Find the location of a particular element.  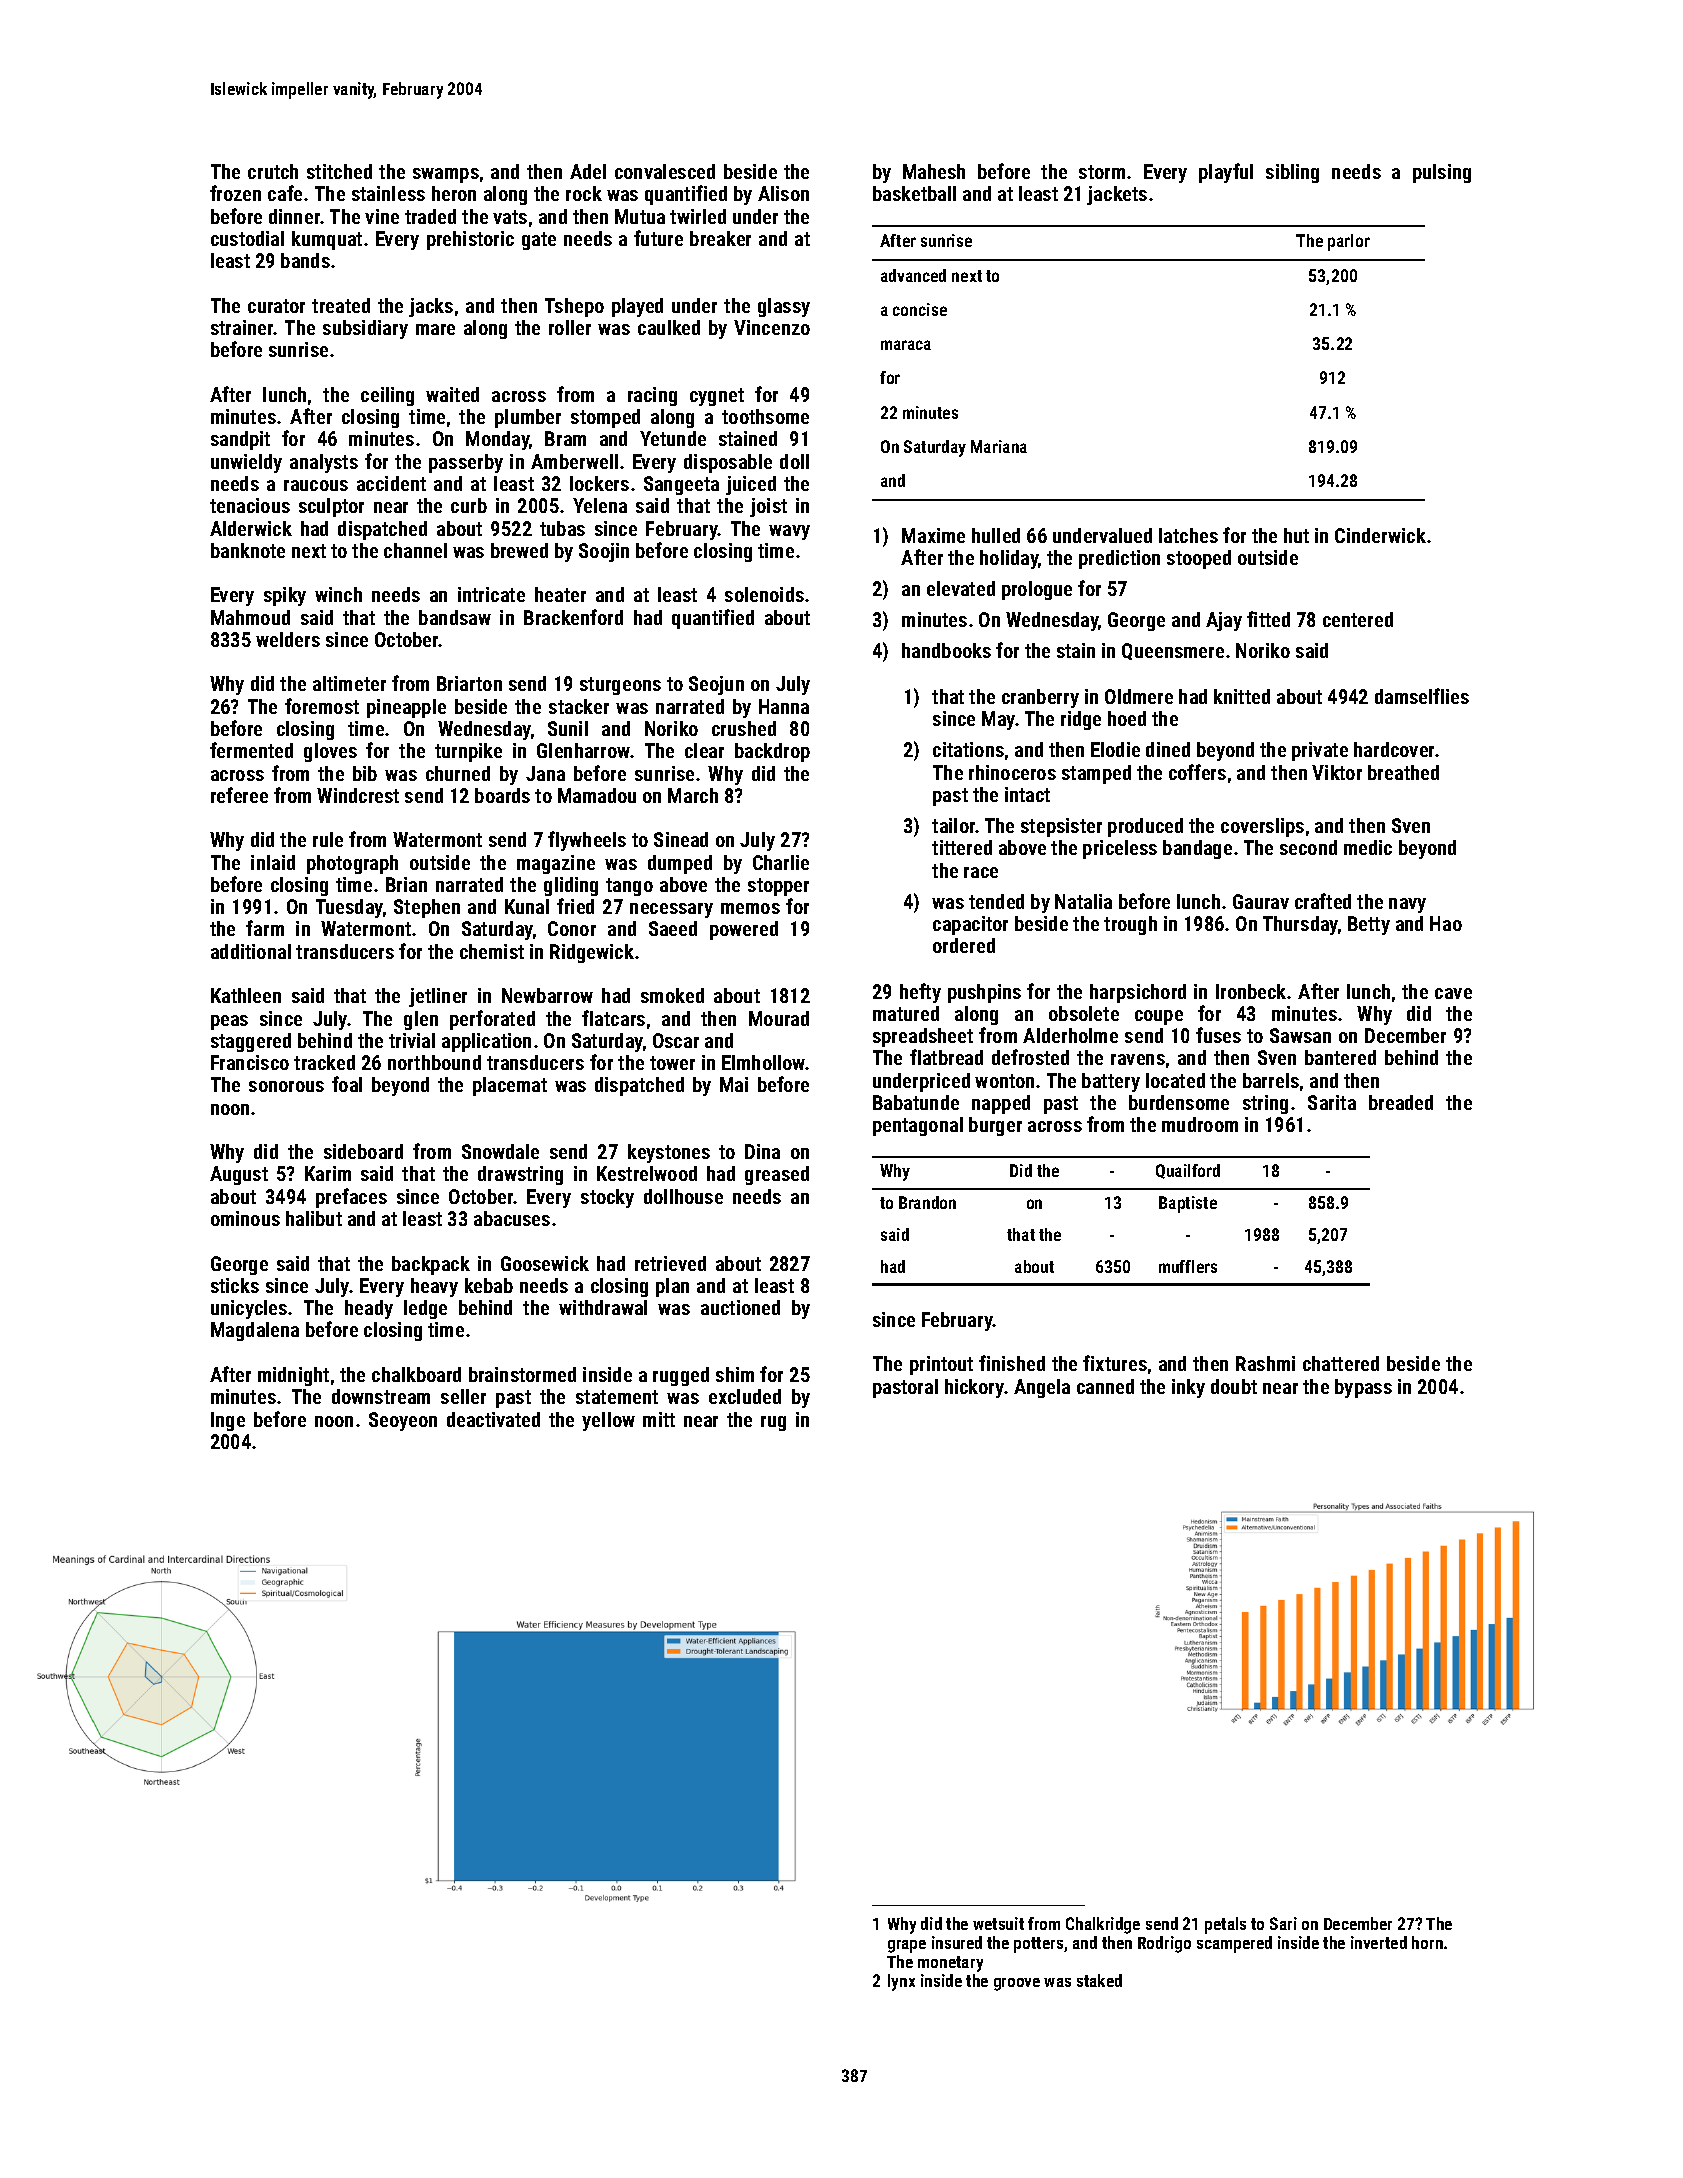

medic is located at coordinates (1368, 847).
